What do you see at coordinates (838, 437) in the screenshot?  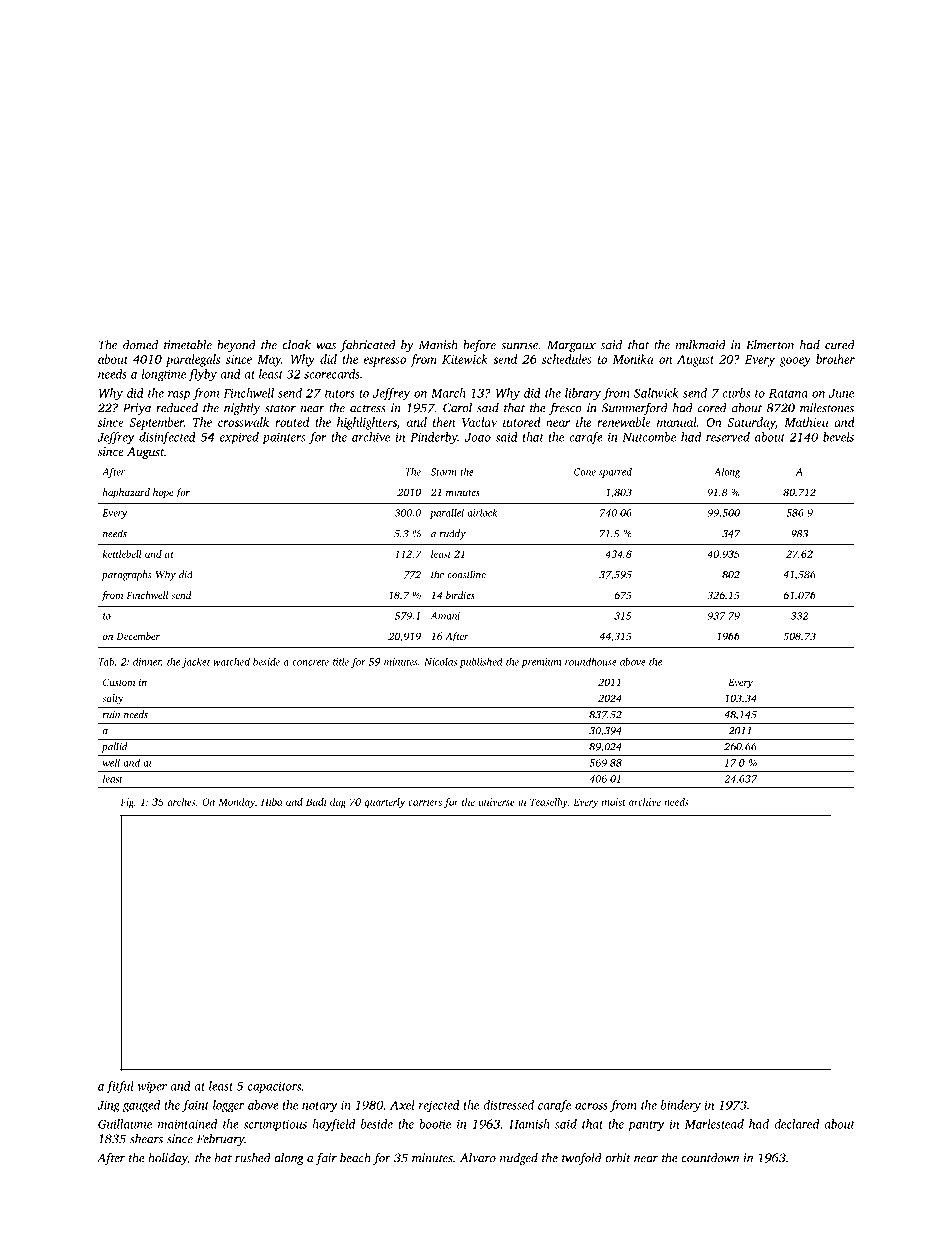 I see `bevels` at bounding box center [838, 437].
